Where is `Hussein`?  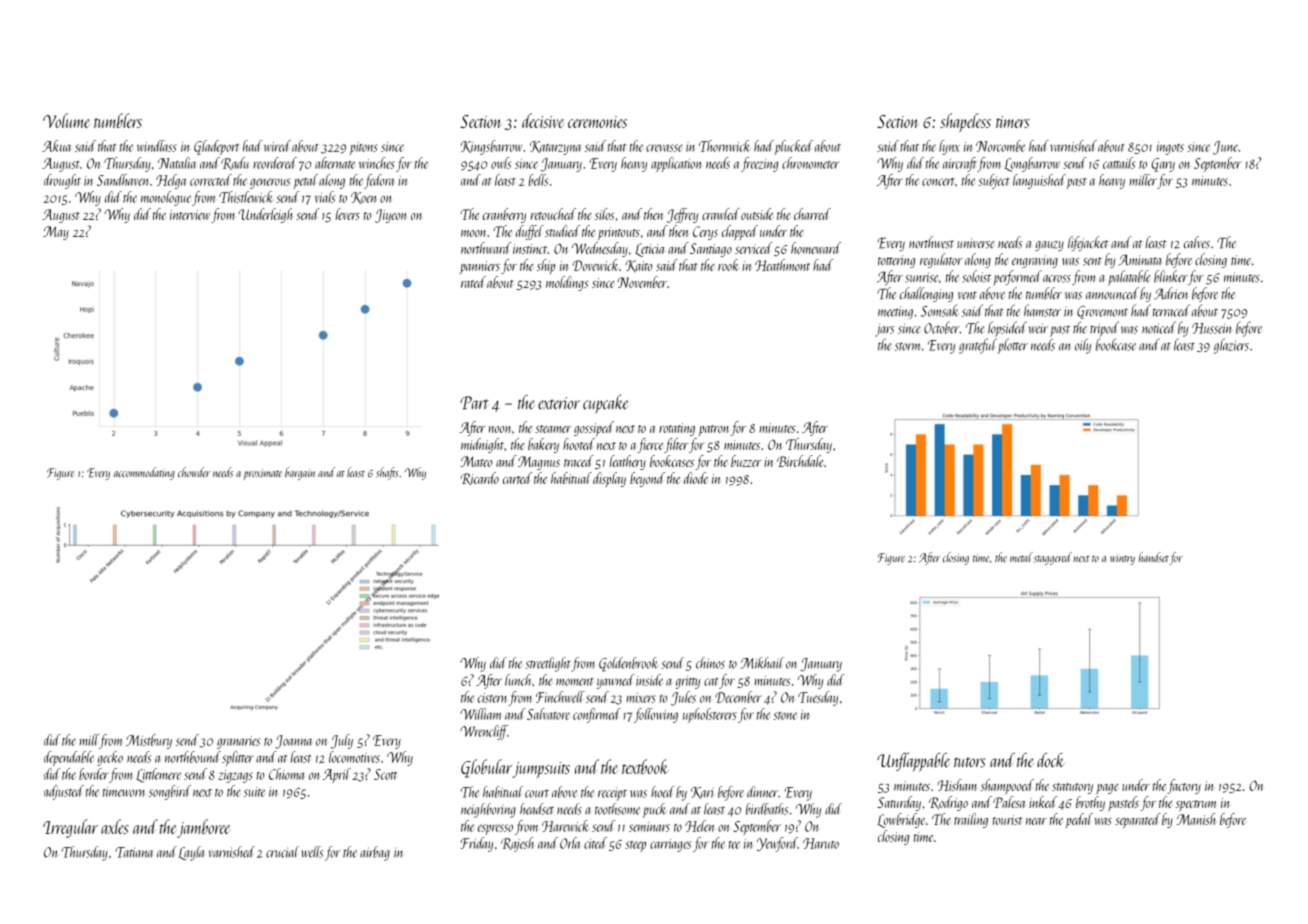
Hussein is located at coordinates (1212, 328).
